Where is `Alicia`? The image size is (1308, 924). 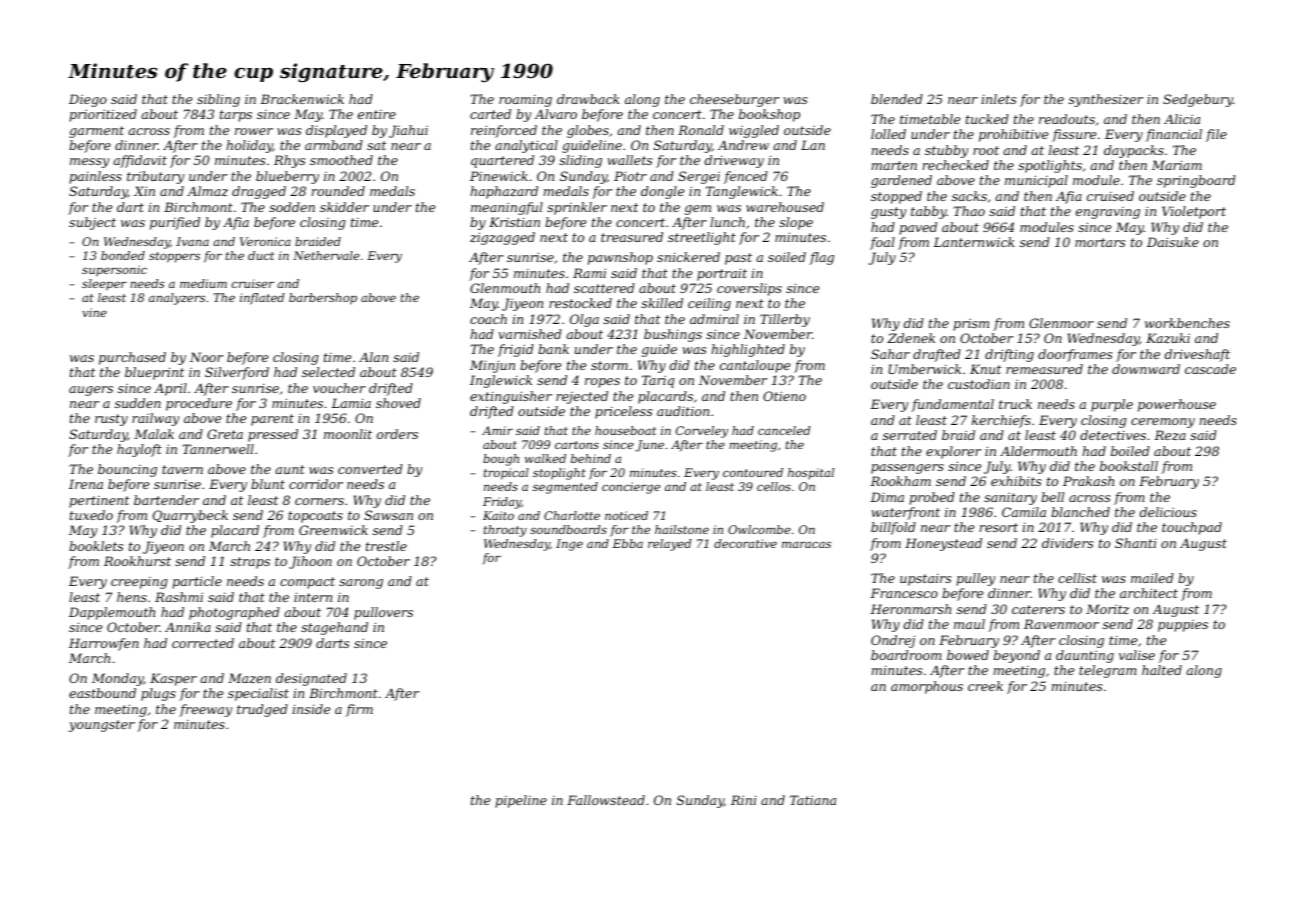
Alicia is located at coordinates (1182, 119).
